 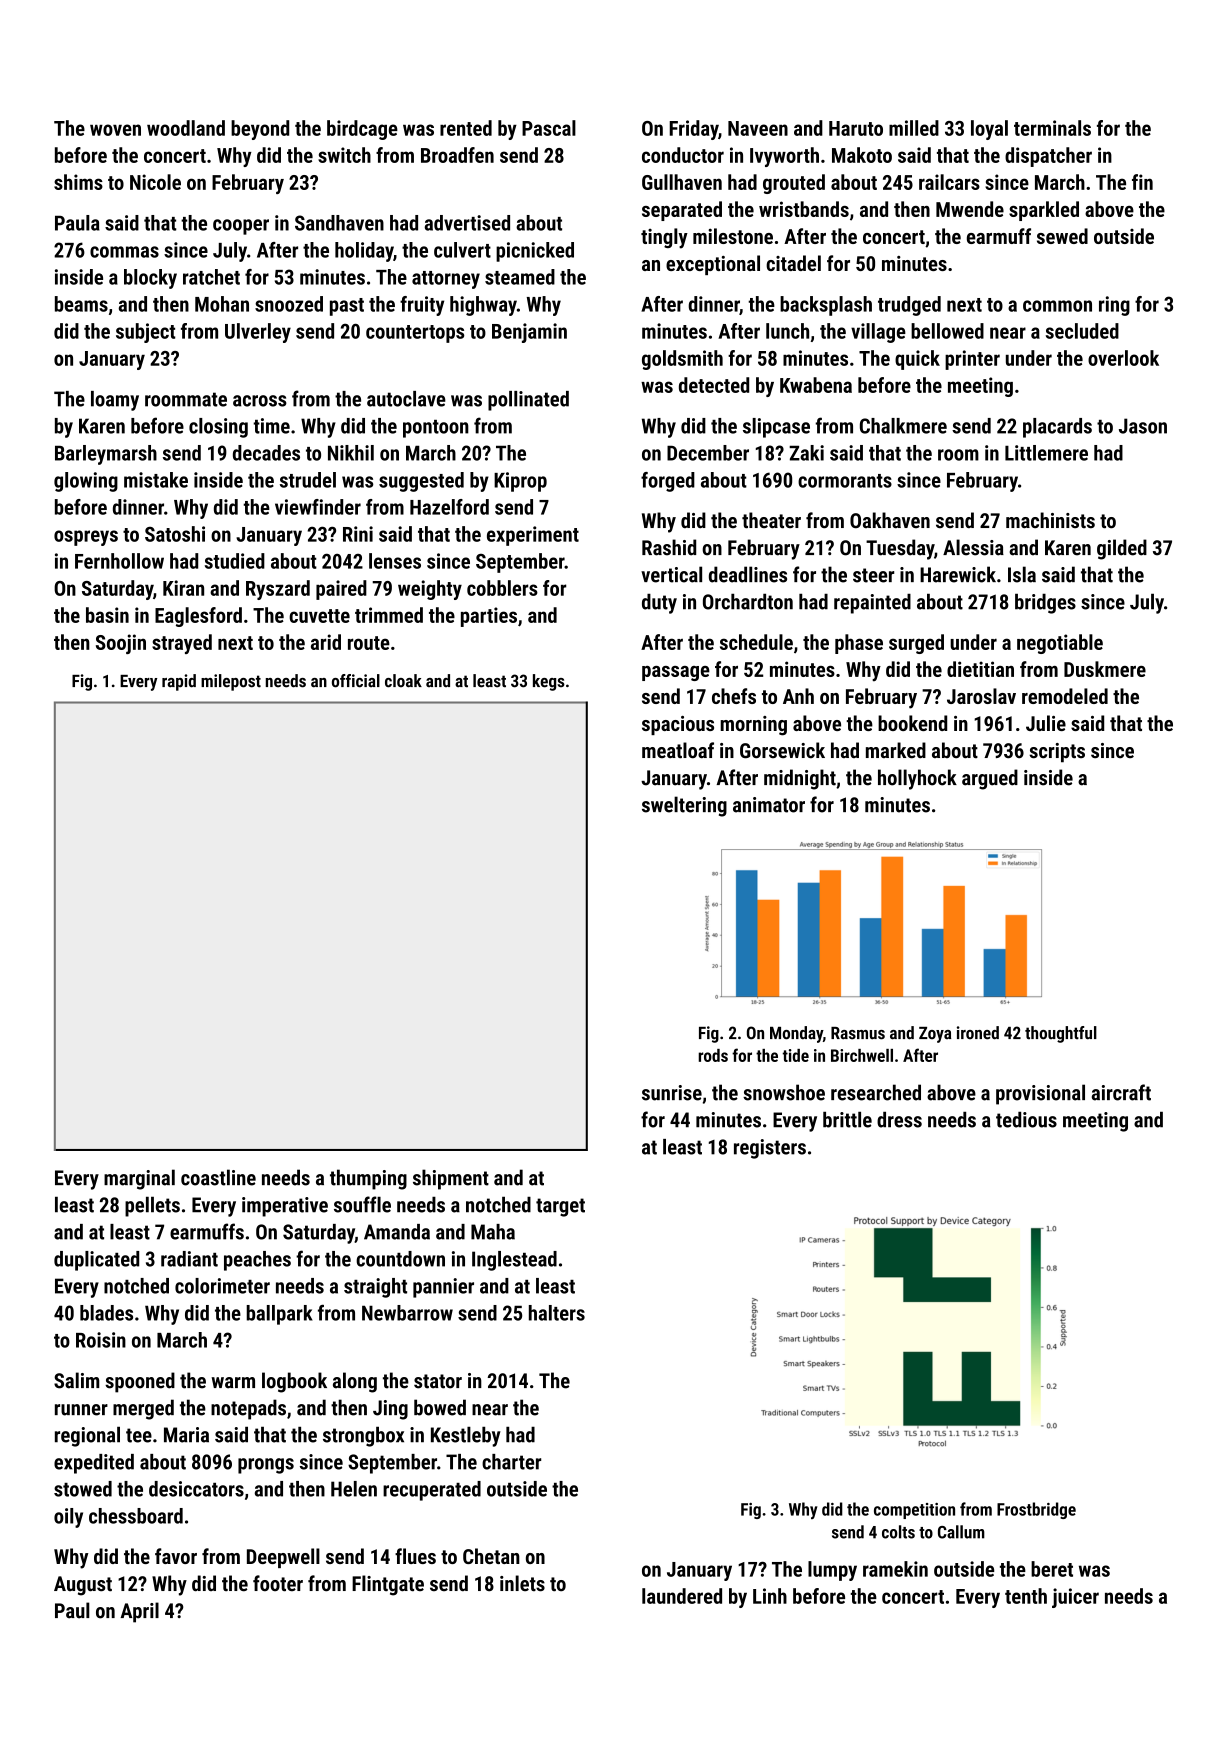 I want to click on conductor, so click(x=683, y=155).
